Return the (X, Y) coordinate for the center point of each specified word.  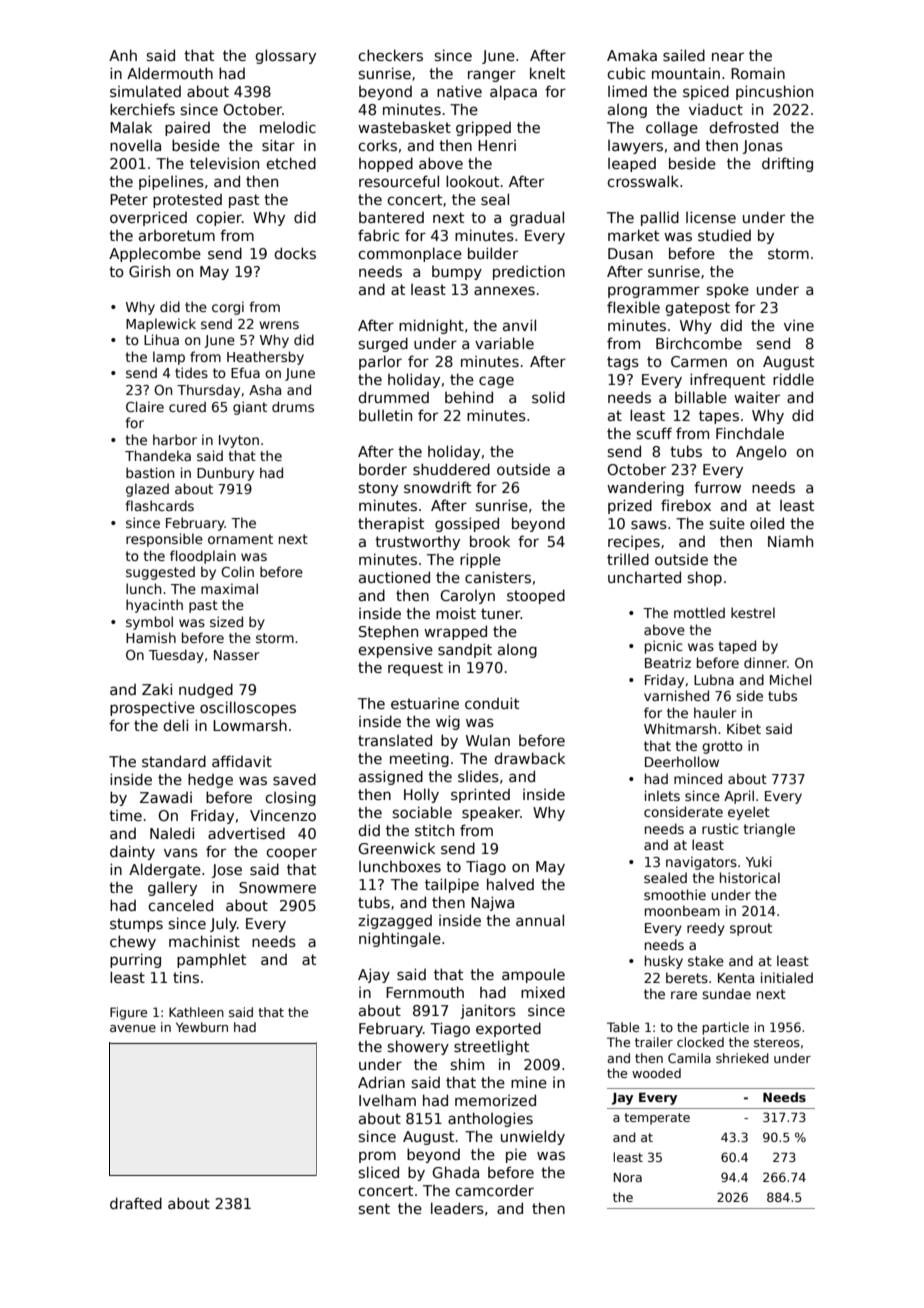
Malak (131, 127)
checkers (390, 55)
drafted (136, 1203)
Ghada (455, 1172)
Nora (628, 1177)
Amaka (632, 55)
